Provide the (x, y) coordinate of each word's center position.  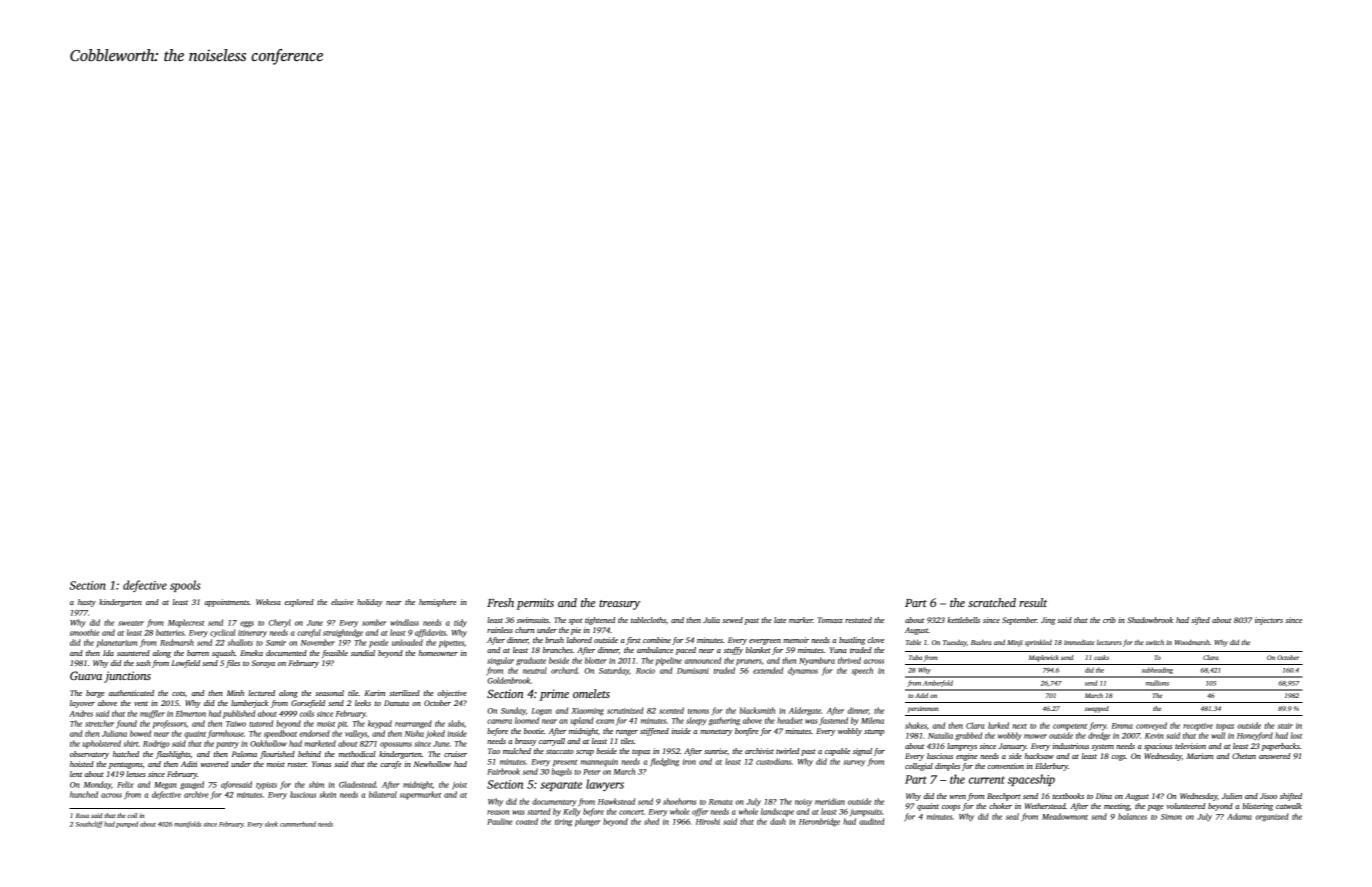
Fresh (500, 602)
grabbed (968, 736)
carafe (391, 765)
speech (862, 671)
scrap (585, 753)
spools (185, 586)
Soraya (263, 664)
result (1033, 602)
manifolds (188, 824)
